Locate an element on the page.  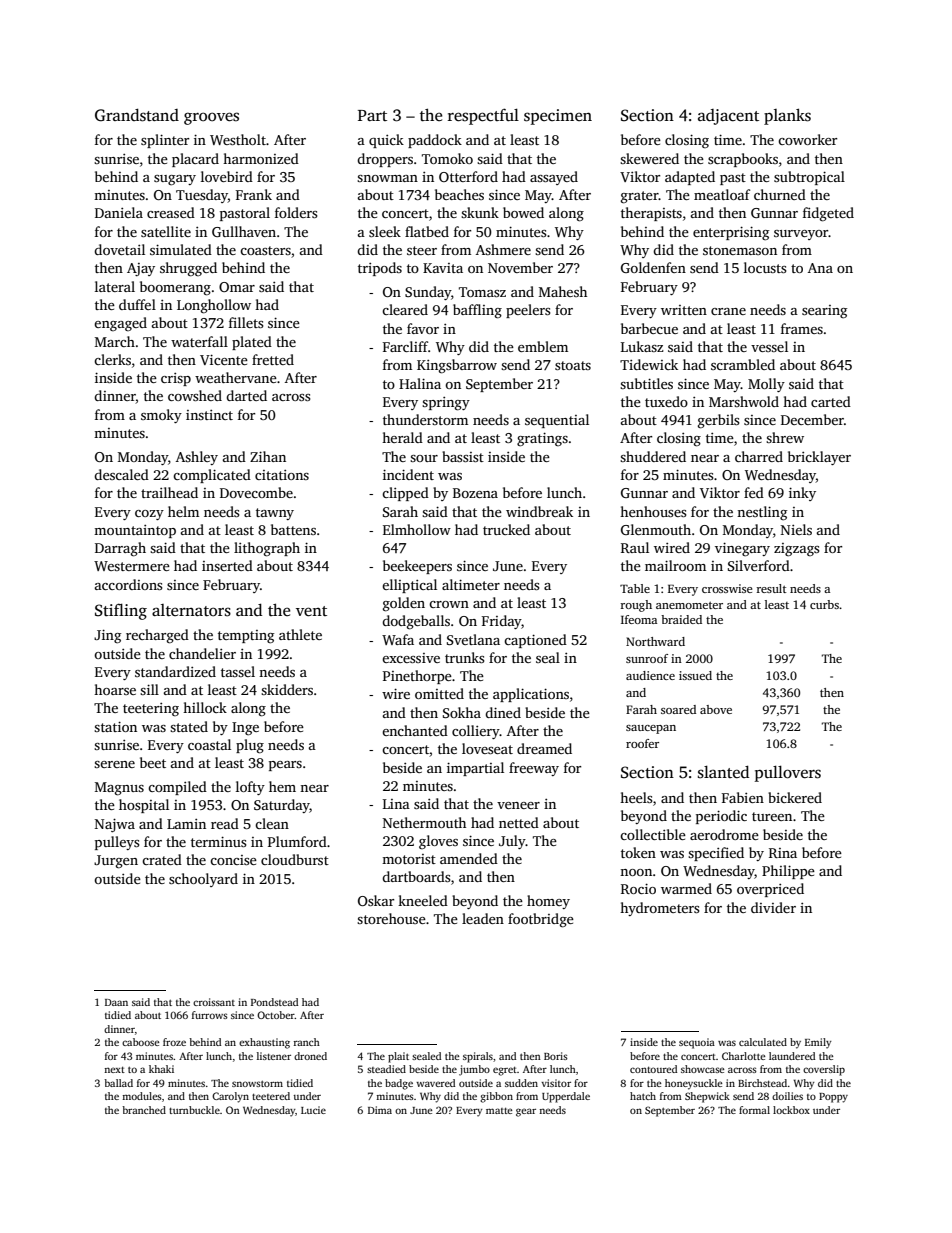
motorist is located at coordinates (409, 859).
